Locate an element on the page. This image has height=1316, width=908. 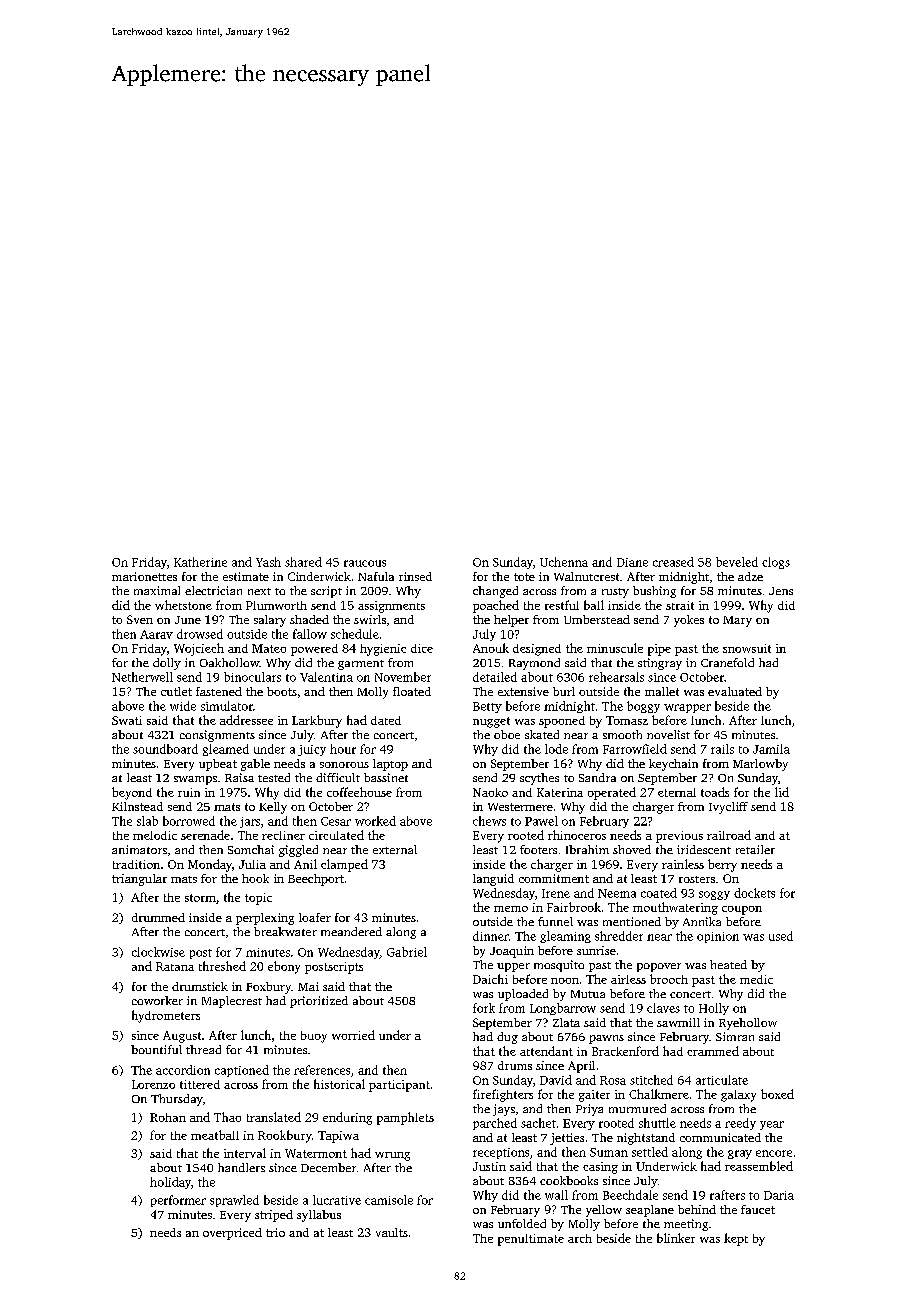
snowsuit is located at coordinates (747, 648).
